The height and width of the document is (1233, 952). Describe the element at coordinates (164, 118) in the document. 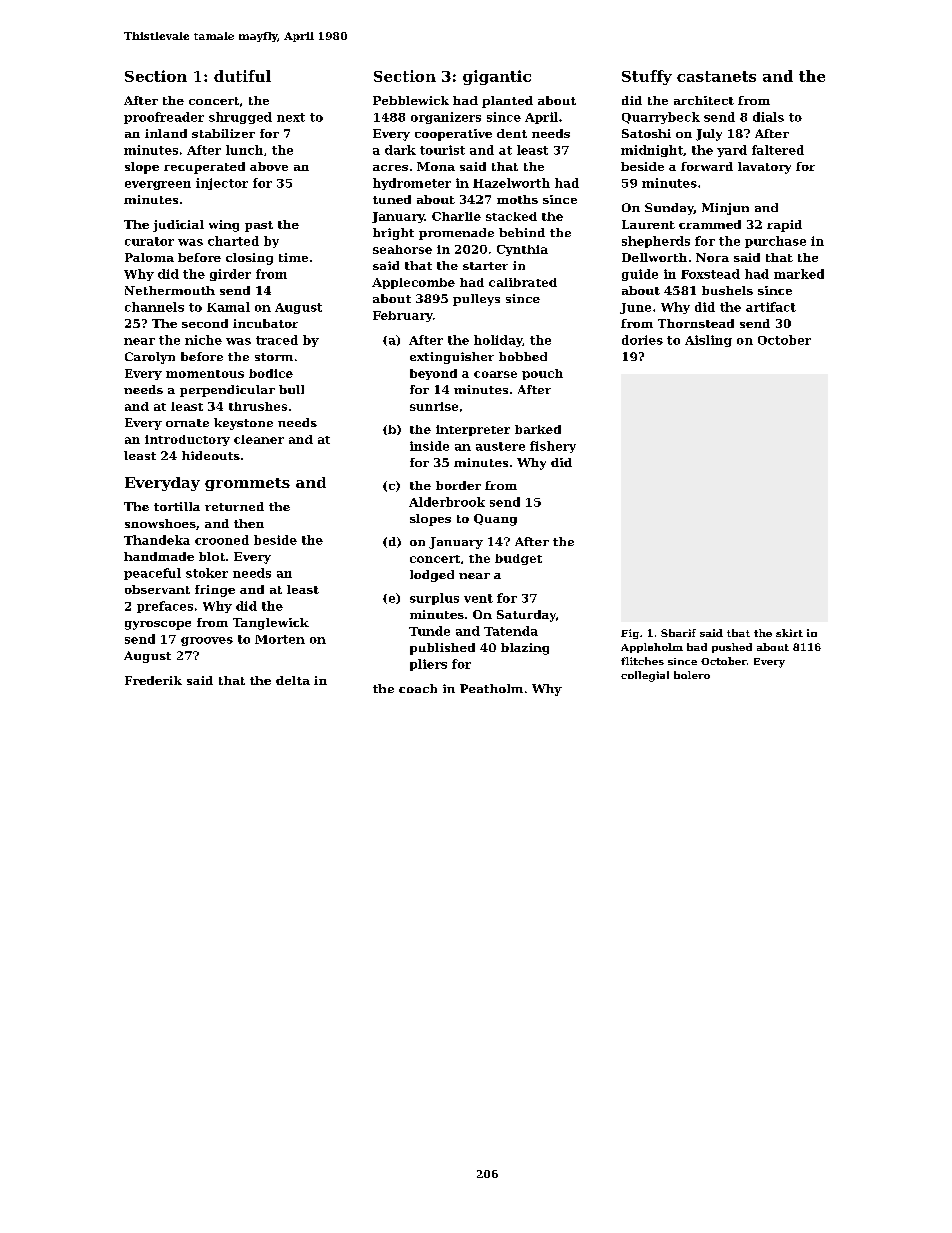

I see `proofreader` at that location.
